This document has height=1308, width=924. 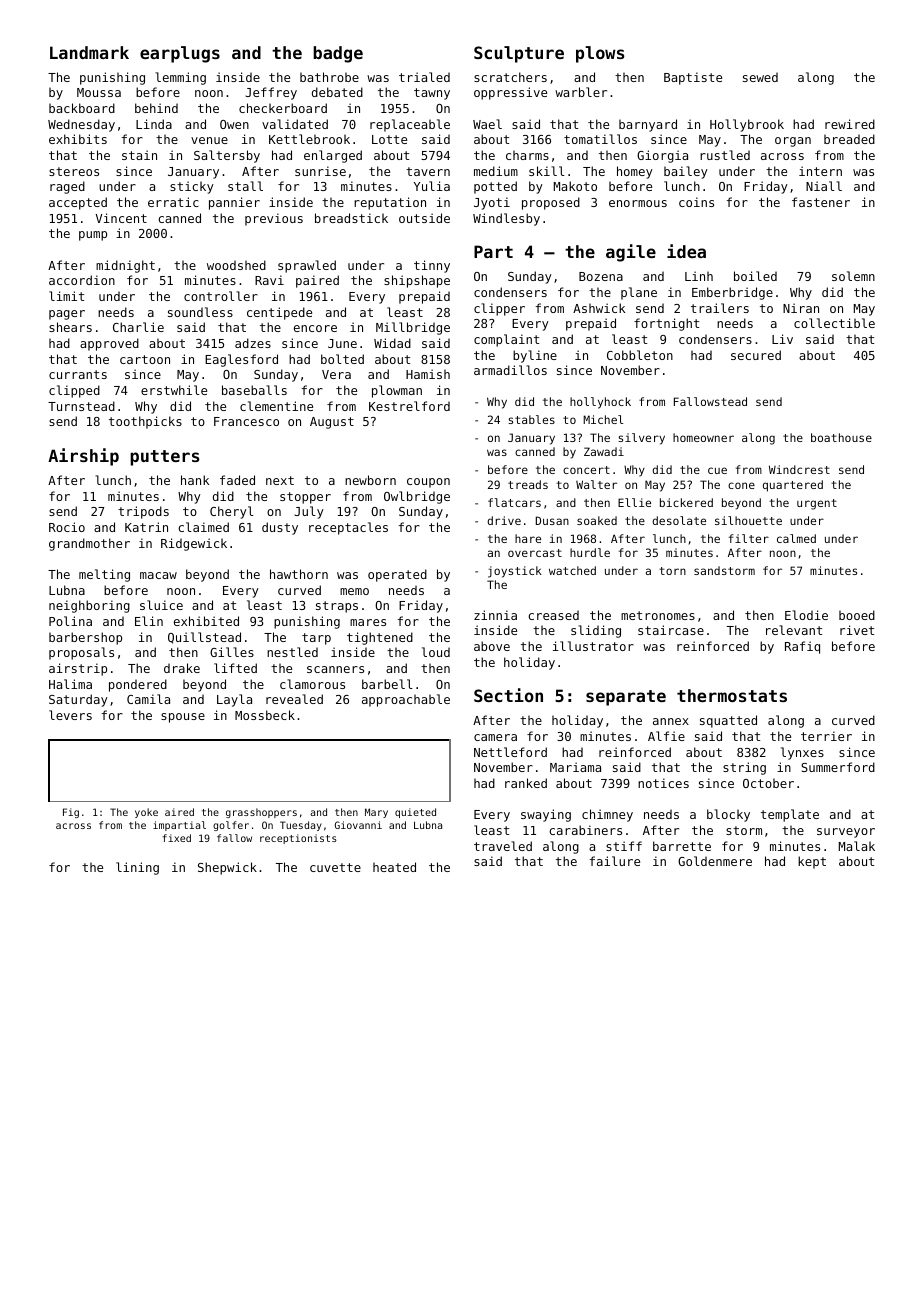 I want to click on Landmark, so click(x=89, y=52).
